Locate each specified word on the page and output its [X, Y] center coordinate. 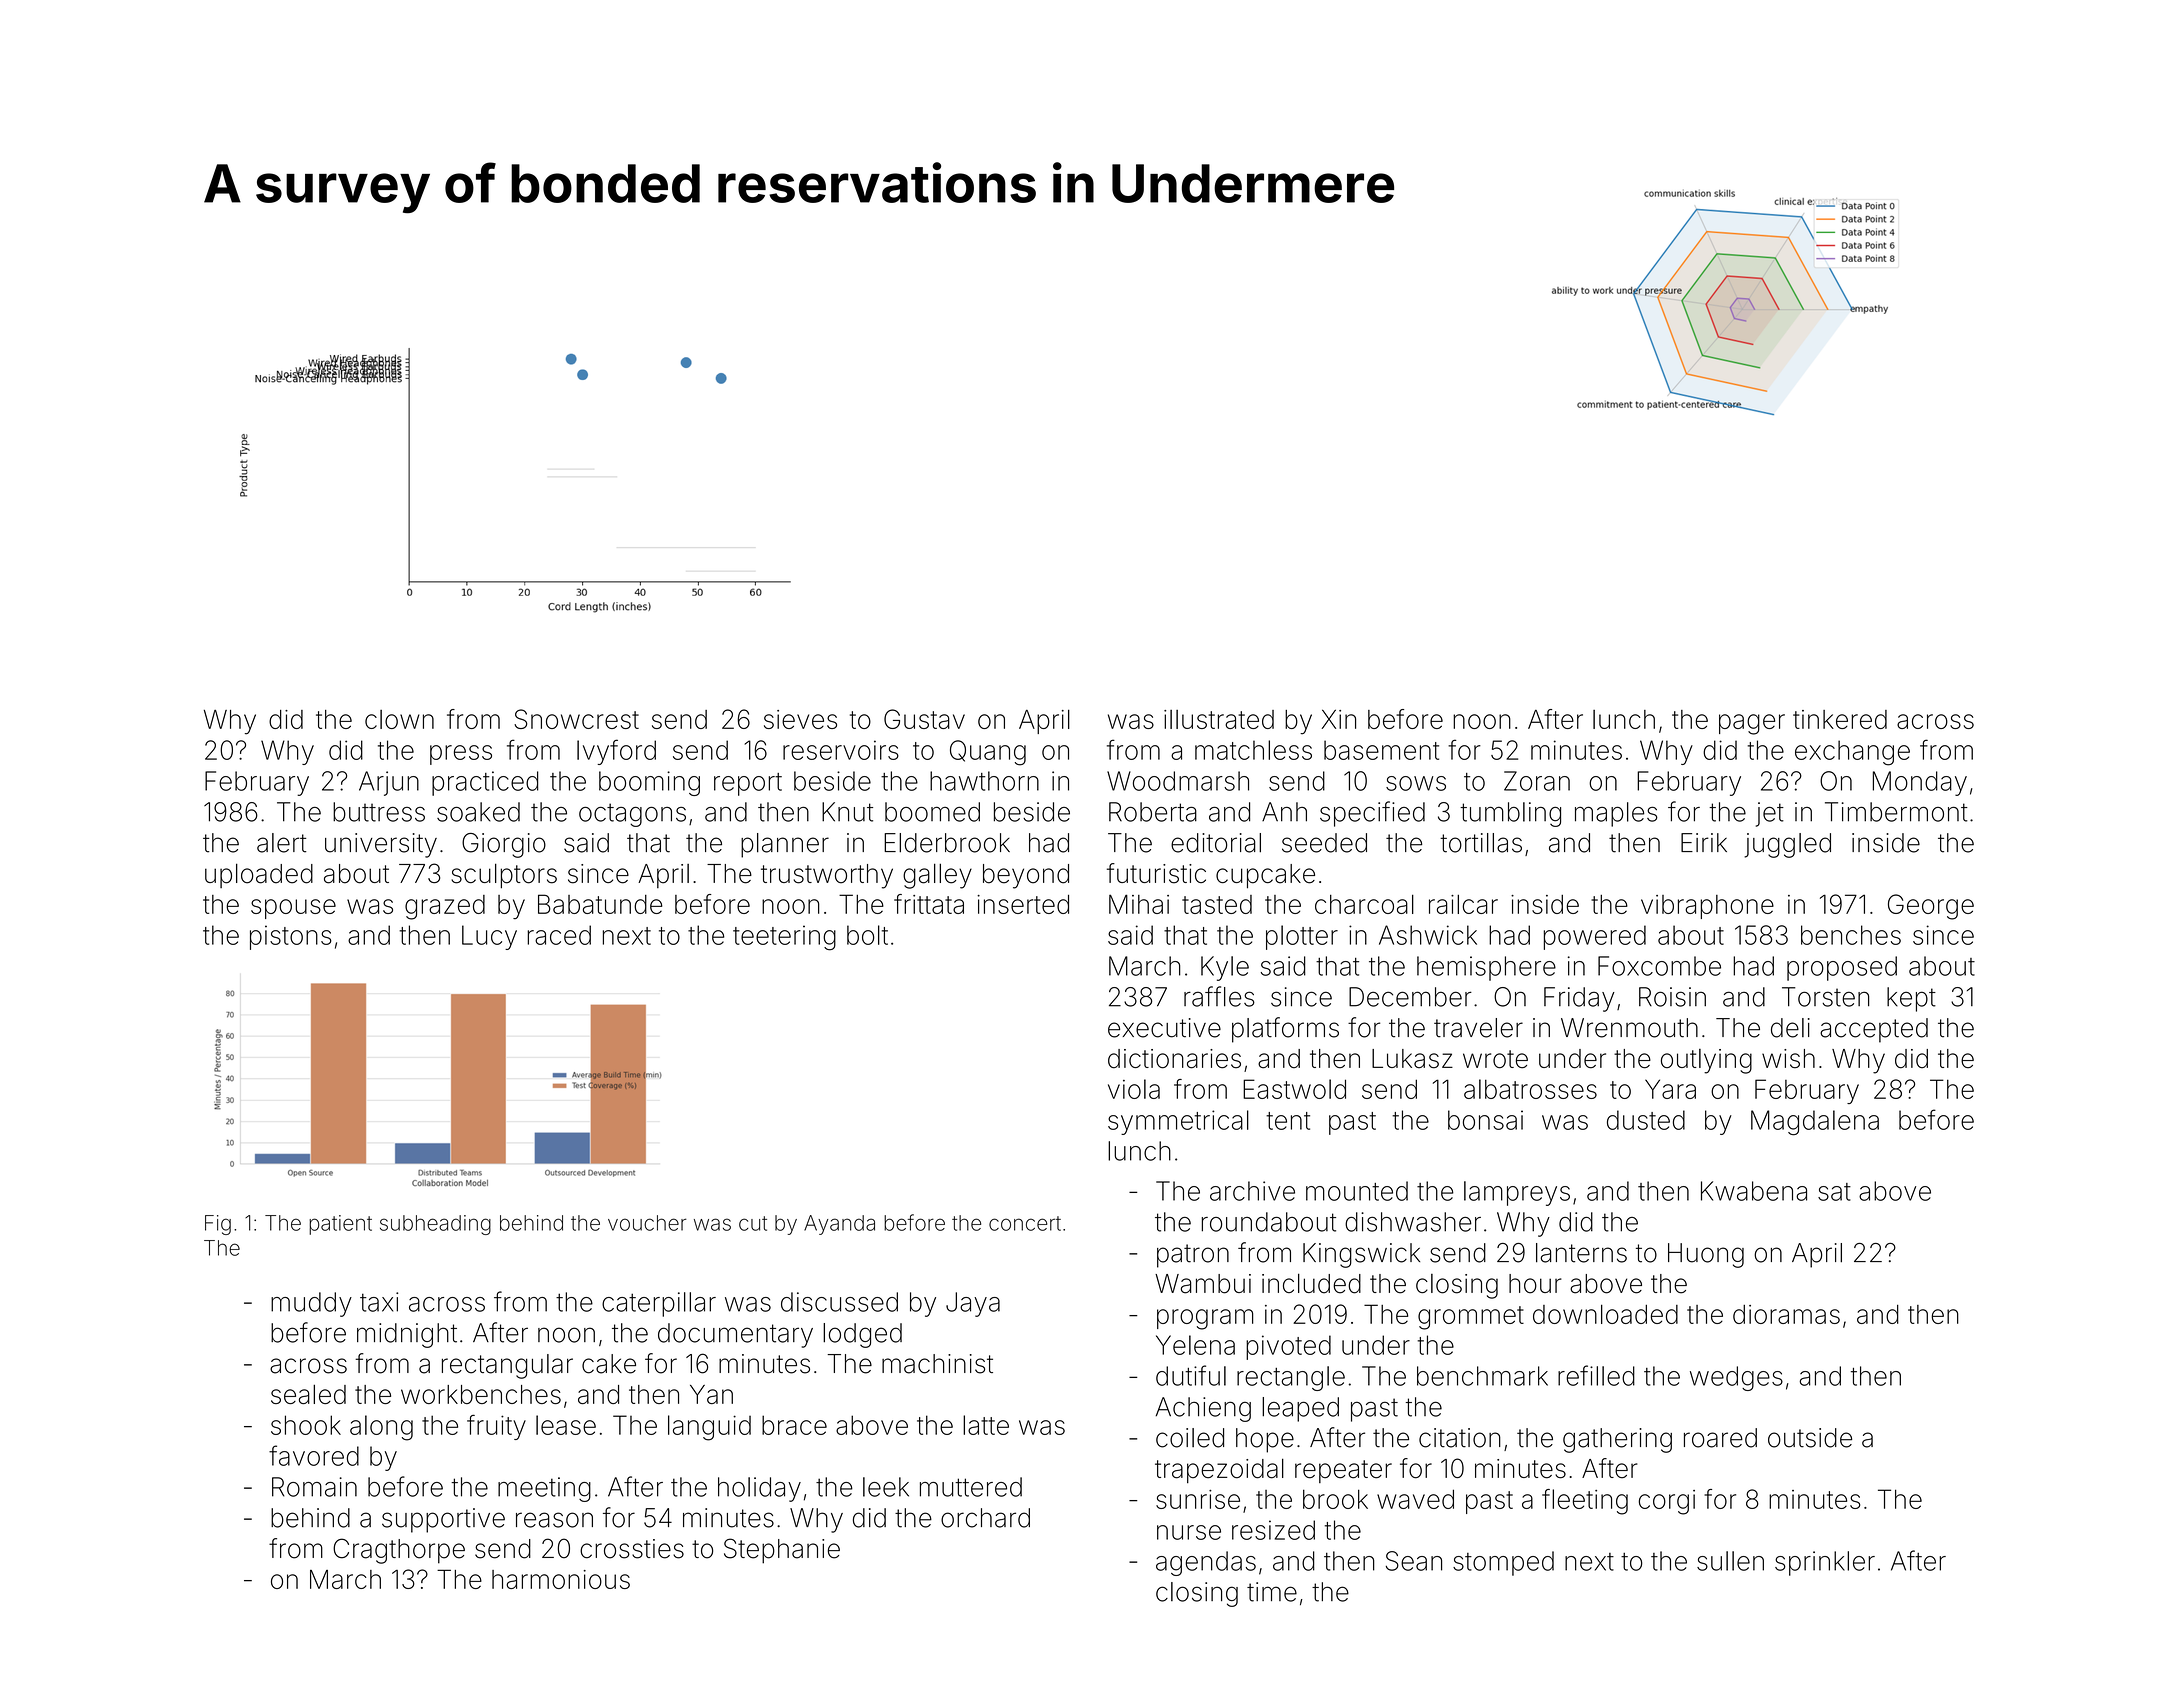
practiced [485, 783]
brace [794, 1425]
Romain [314, 1487]
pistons [291, 937]
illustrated [1219, 719]
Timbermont [1896, 812]
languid [709, 1428]
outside [1810, 1438]
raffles [1219, 996]
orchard [985, 1518]
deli [1790, 1028]
